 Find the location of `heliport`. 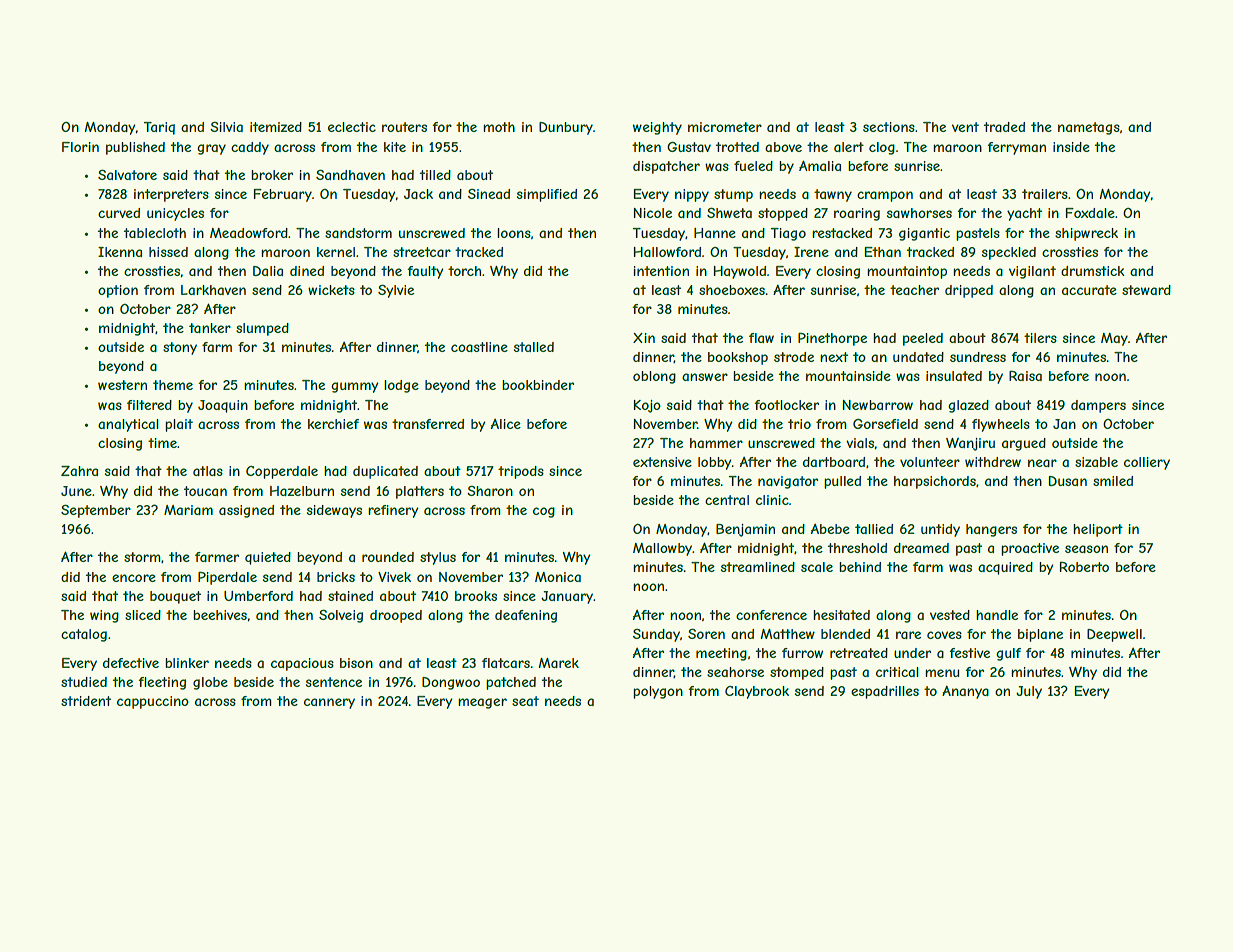

heliport is located at coordinates (1098, 530).
